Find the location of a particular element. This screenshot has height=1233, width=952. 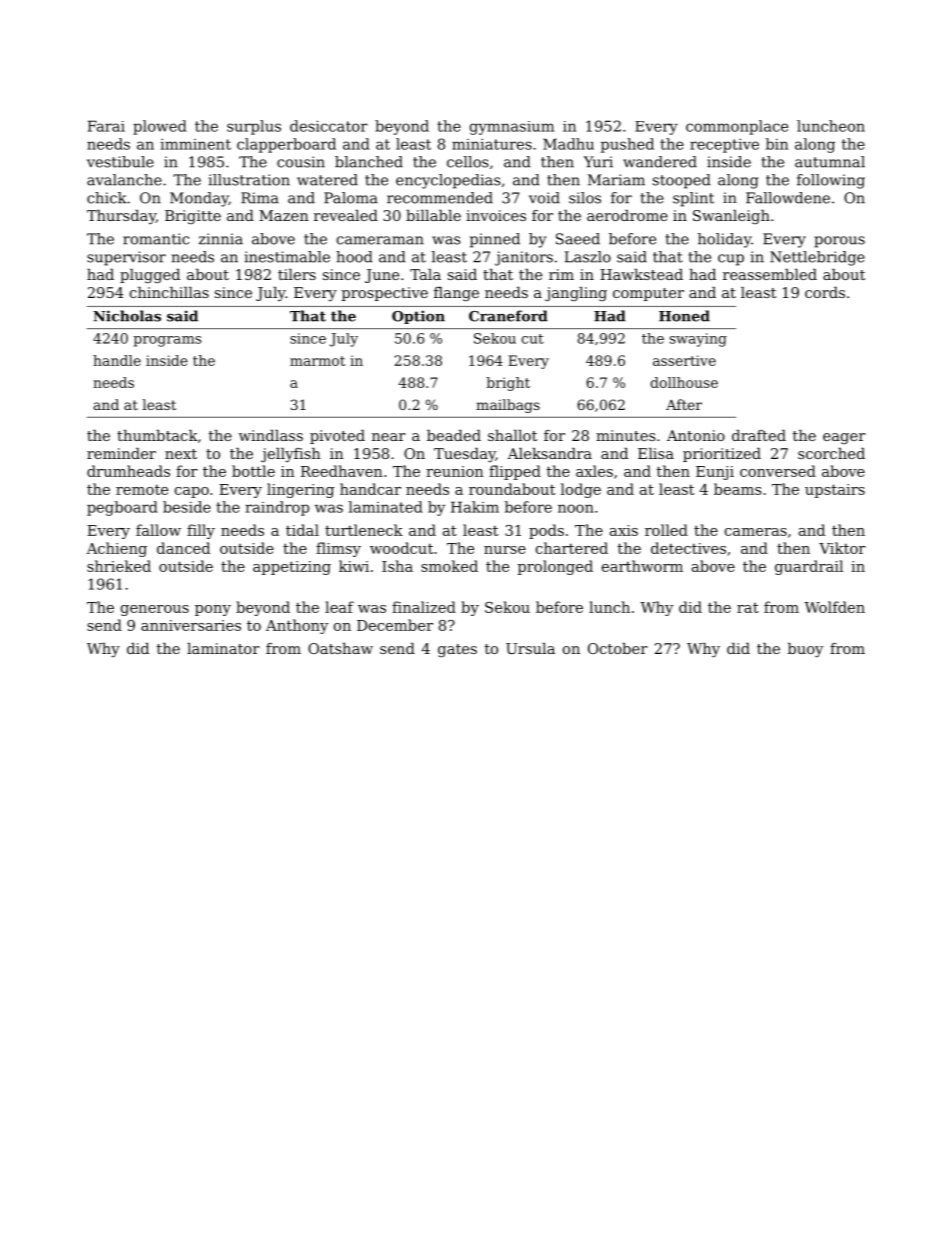

Farai is located at coordinates (106, 126).
